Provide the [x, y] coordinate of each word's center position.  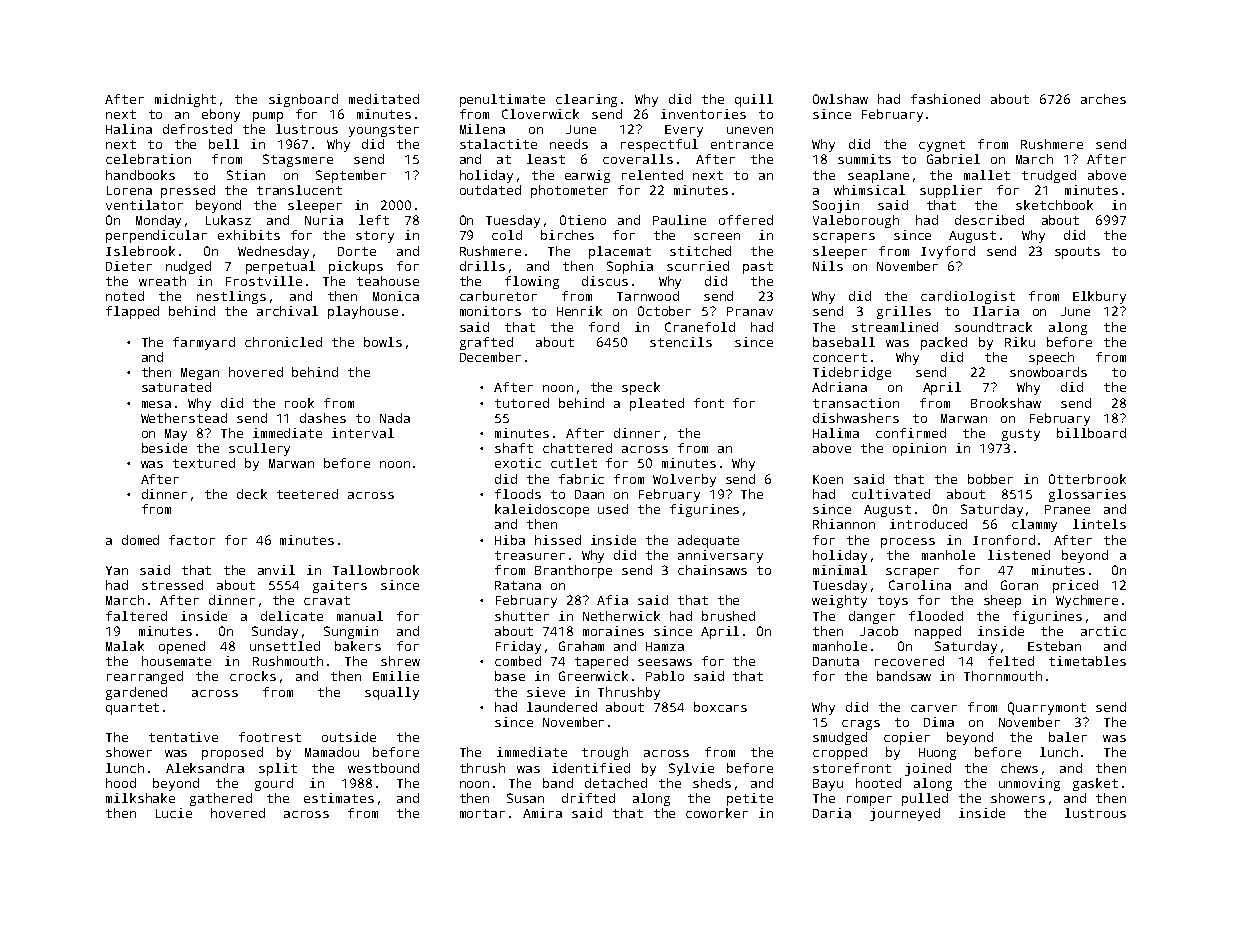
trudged [1049, 176]
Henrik [579, 311]
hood [121, 783]
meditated [384, 99]
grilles [904, 312]
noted [125, 296]
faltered [136, 616]
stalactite [498, 144]
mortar [482, 813]
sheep [1002, 601]
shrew [400, 661]
